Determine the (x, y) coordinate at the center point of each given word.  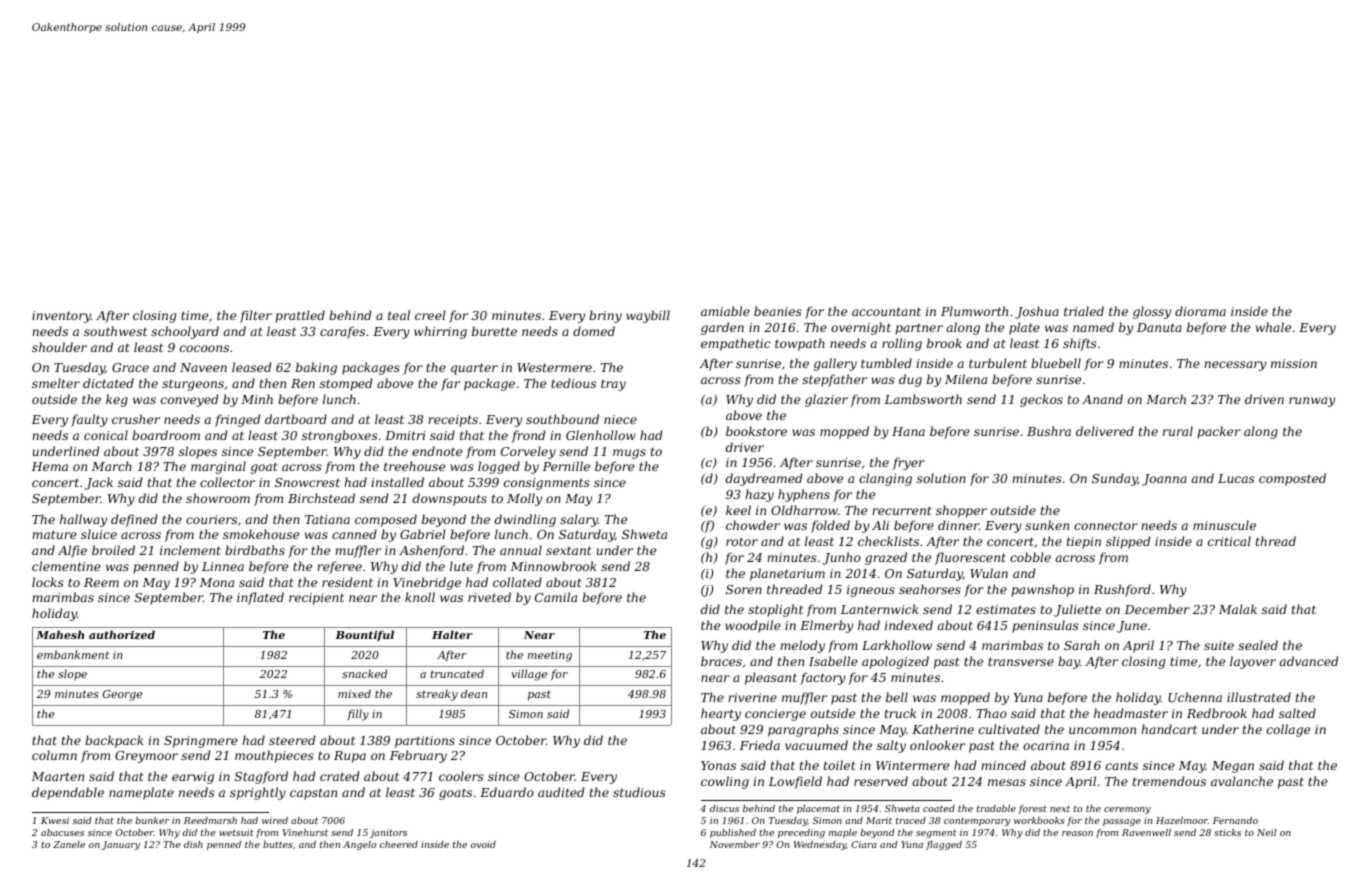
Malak (1238, 609)
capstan (313, 794)
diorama (1200, 311)
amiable (725, 311)
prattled (300, 316)
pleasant (771, 678)
